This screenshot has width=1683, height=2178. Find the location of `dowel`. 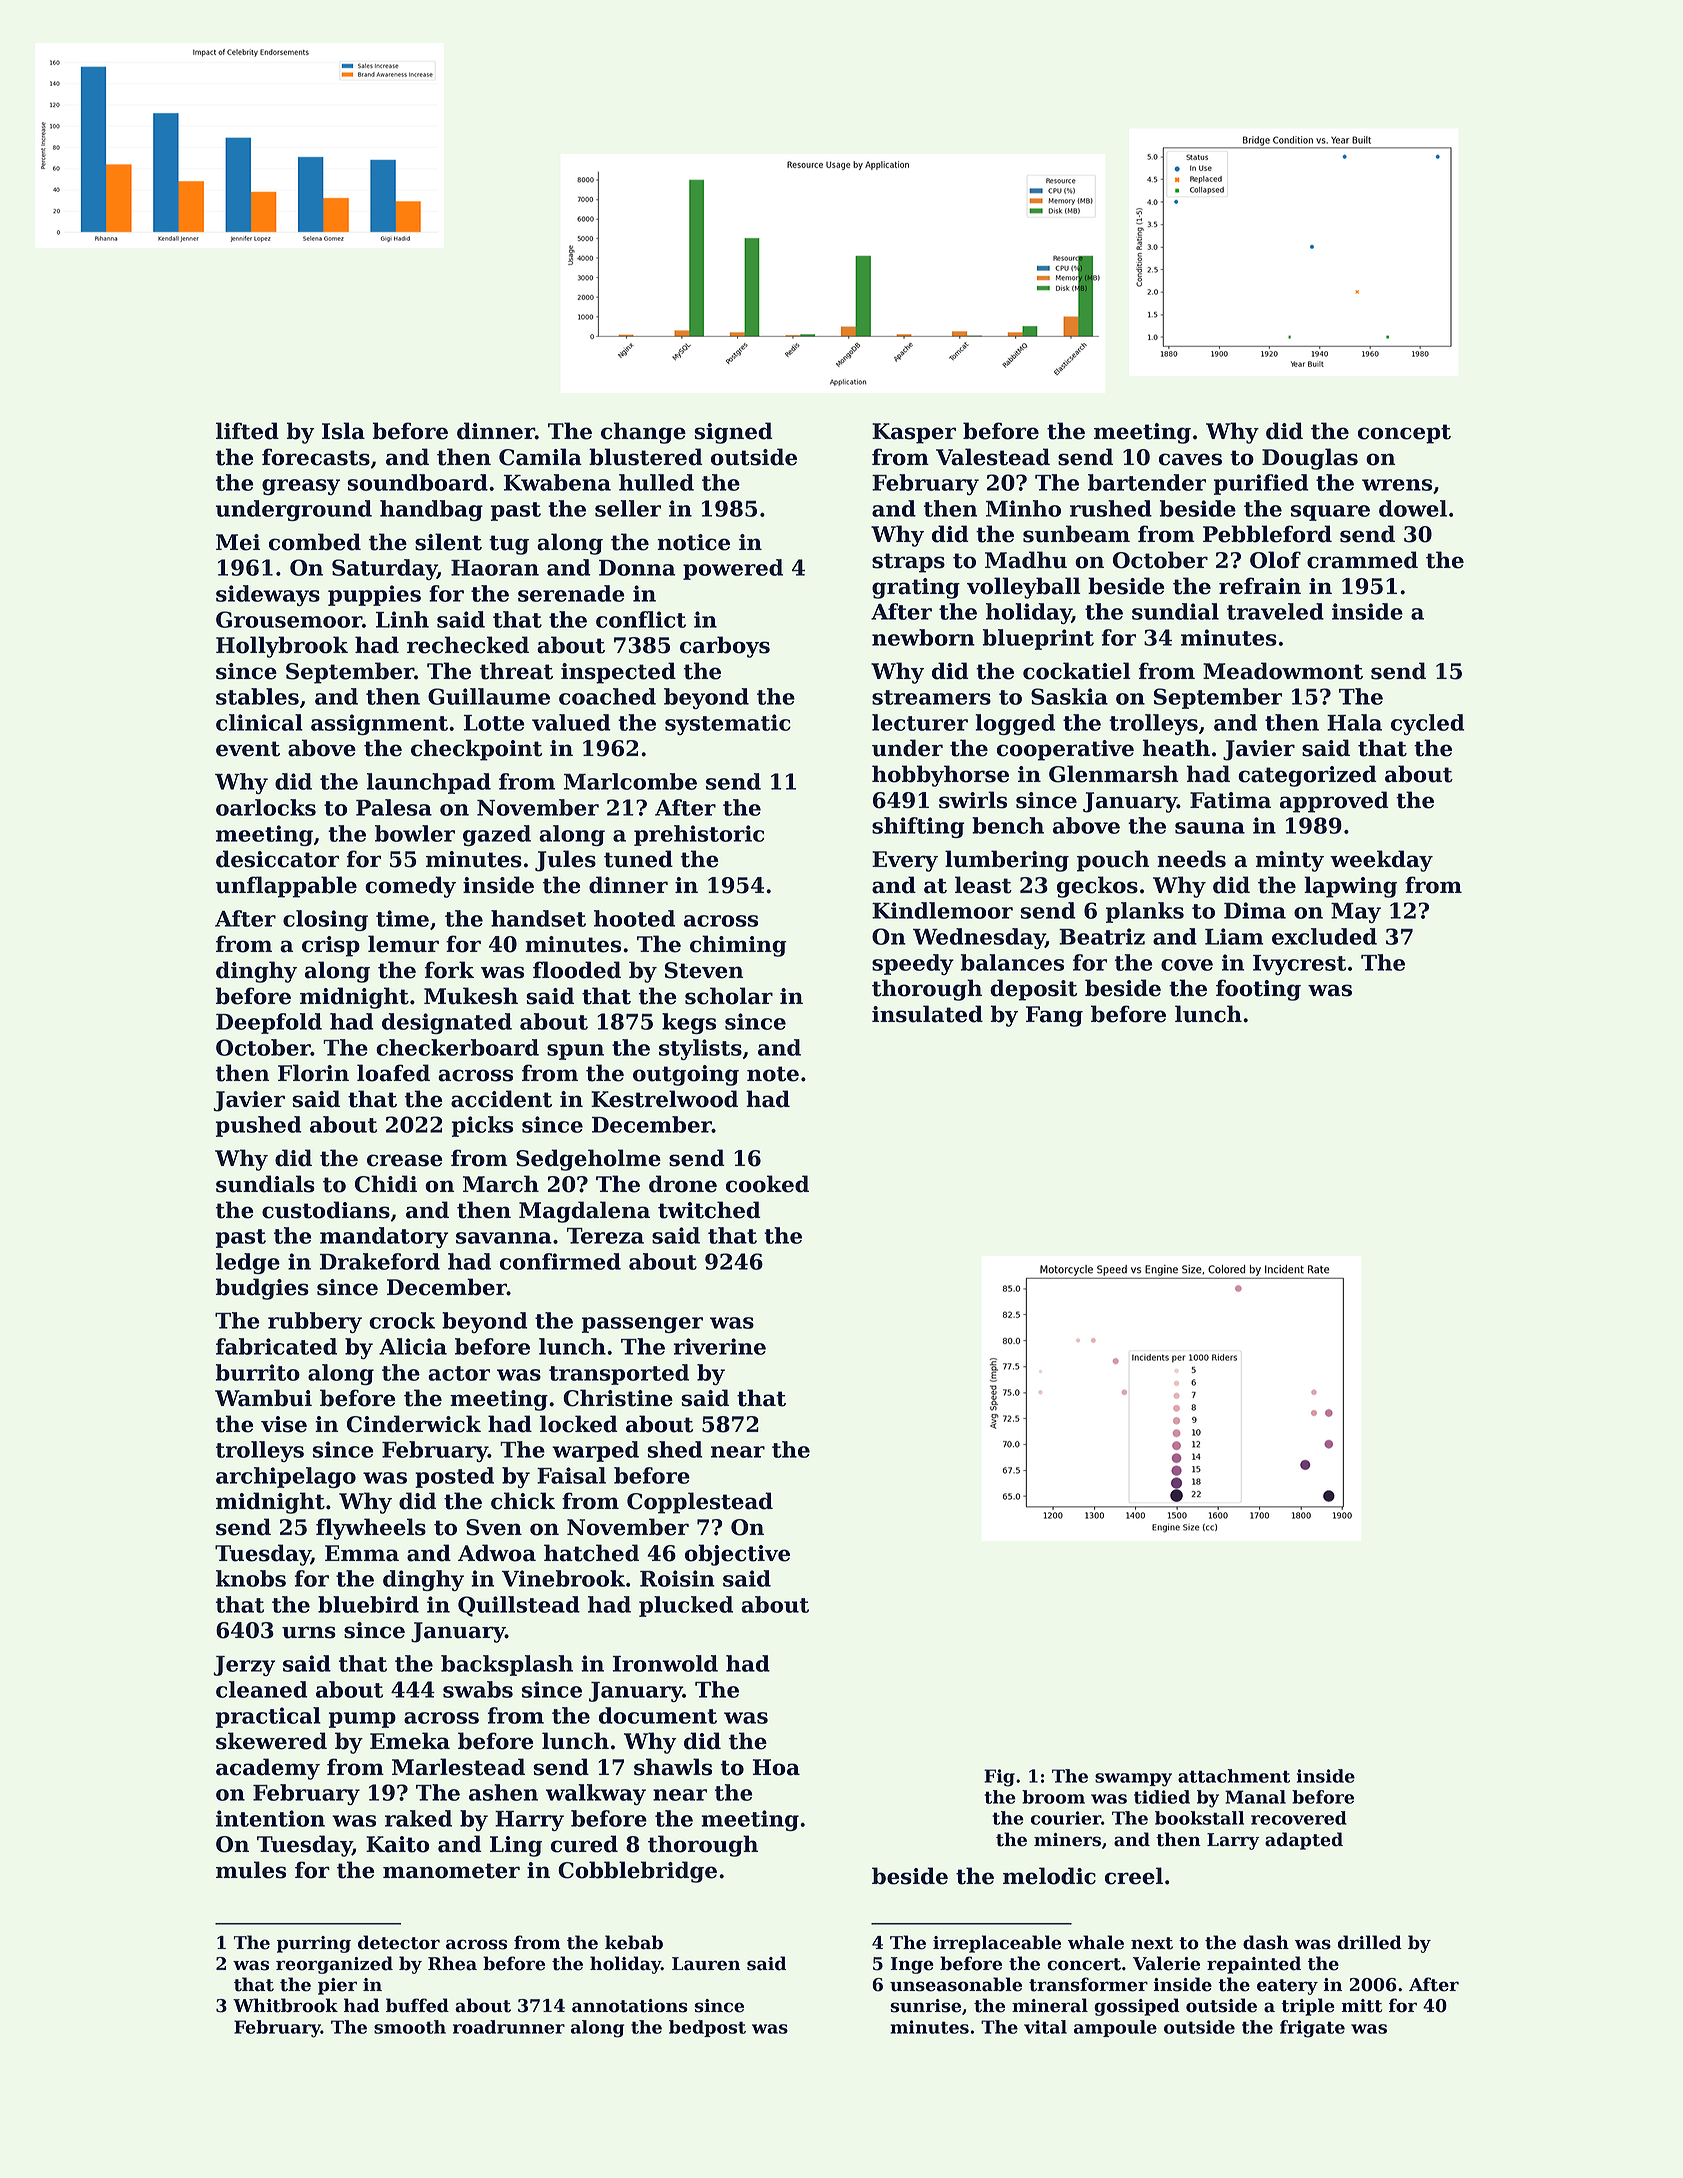

dowel is located at coordinates (1413, 508).
